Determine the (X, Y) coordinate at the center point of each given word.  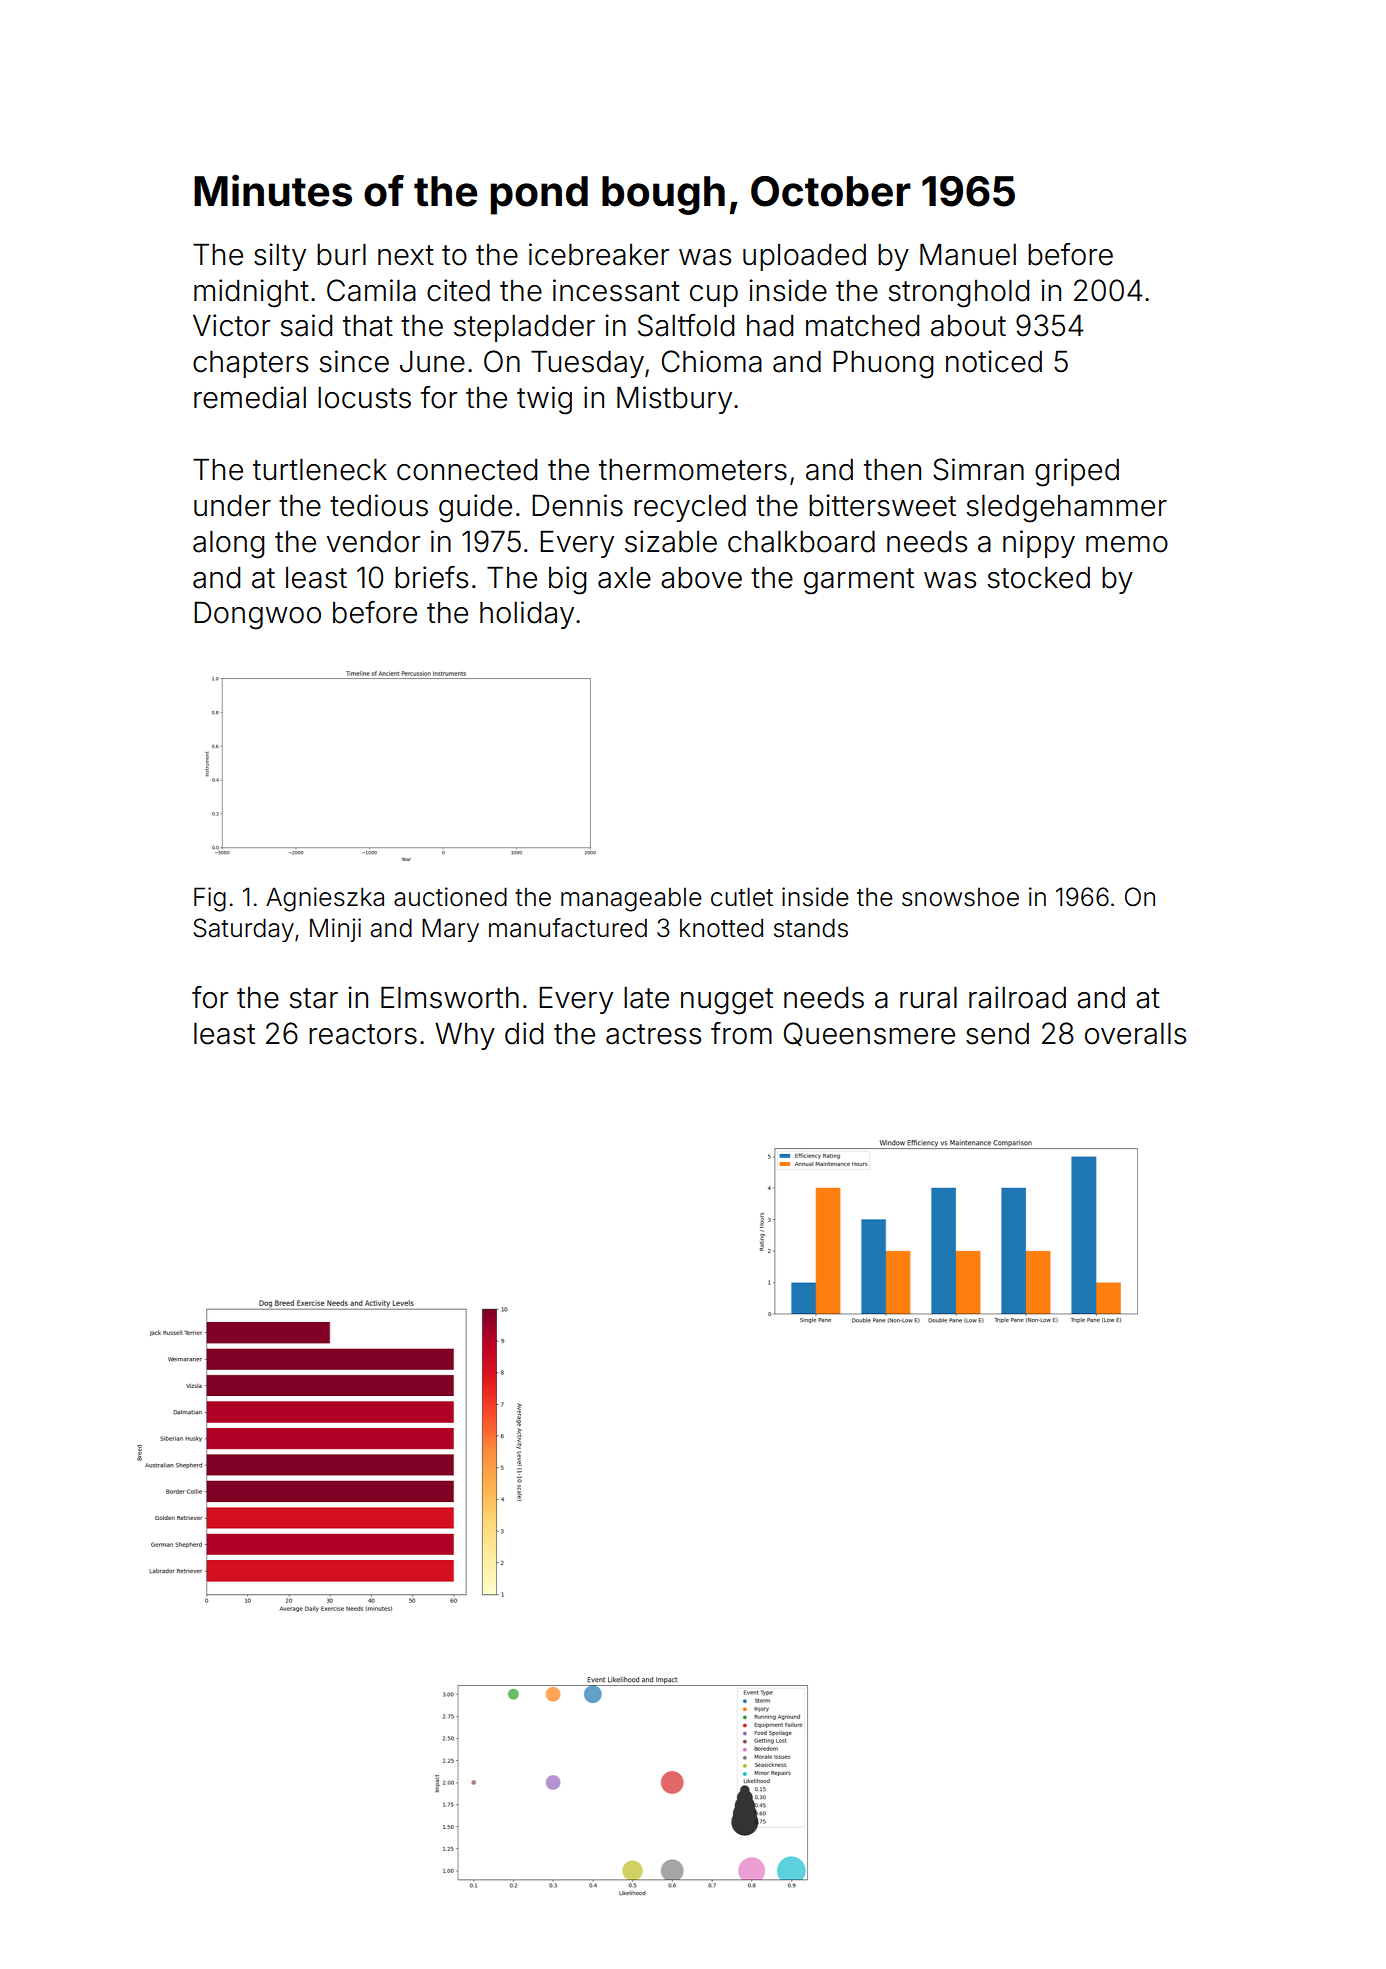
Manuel (968, 254)
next (406, 255)
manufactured (568, 928)
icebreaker (599, 254)
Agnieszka (325, 899)
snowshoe (960, 897)
